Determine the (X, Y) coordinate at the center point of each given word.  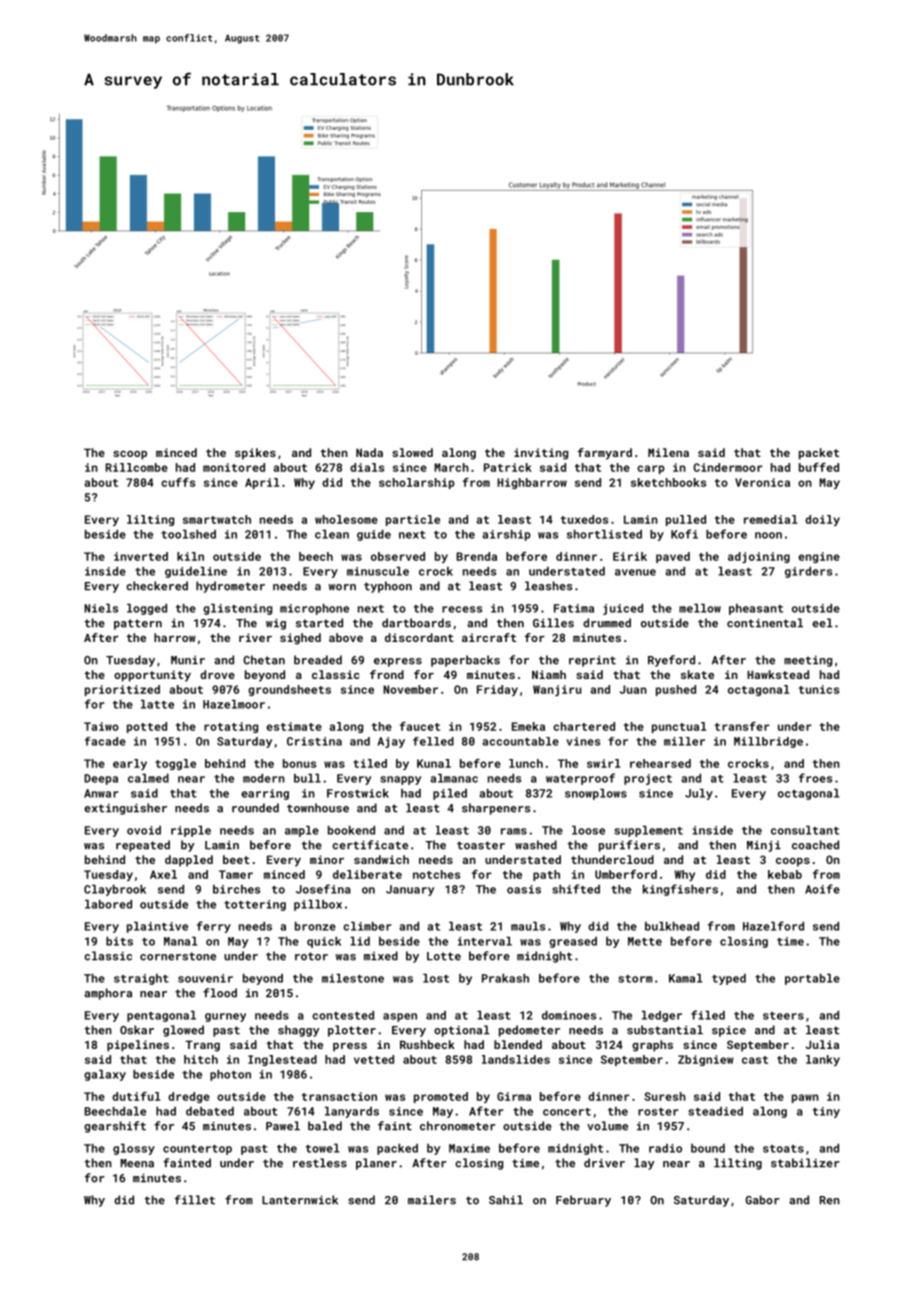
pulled (686, 520)
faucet (420, 726)
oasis (524, 889)
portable (812, 979)
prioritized (122, 690)
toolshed (188, 534)
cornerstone (178, 956)
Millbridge (768, 742)
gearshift (115, 1127)
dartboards (416, 623)
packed (397, 1149)
